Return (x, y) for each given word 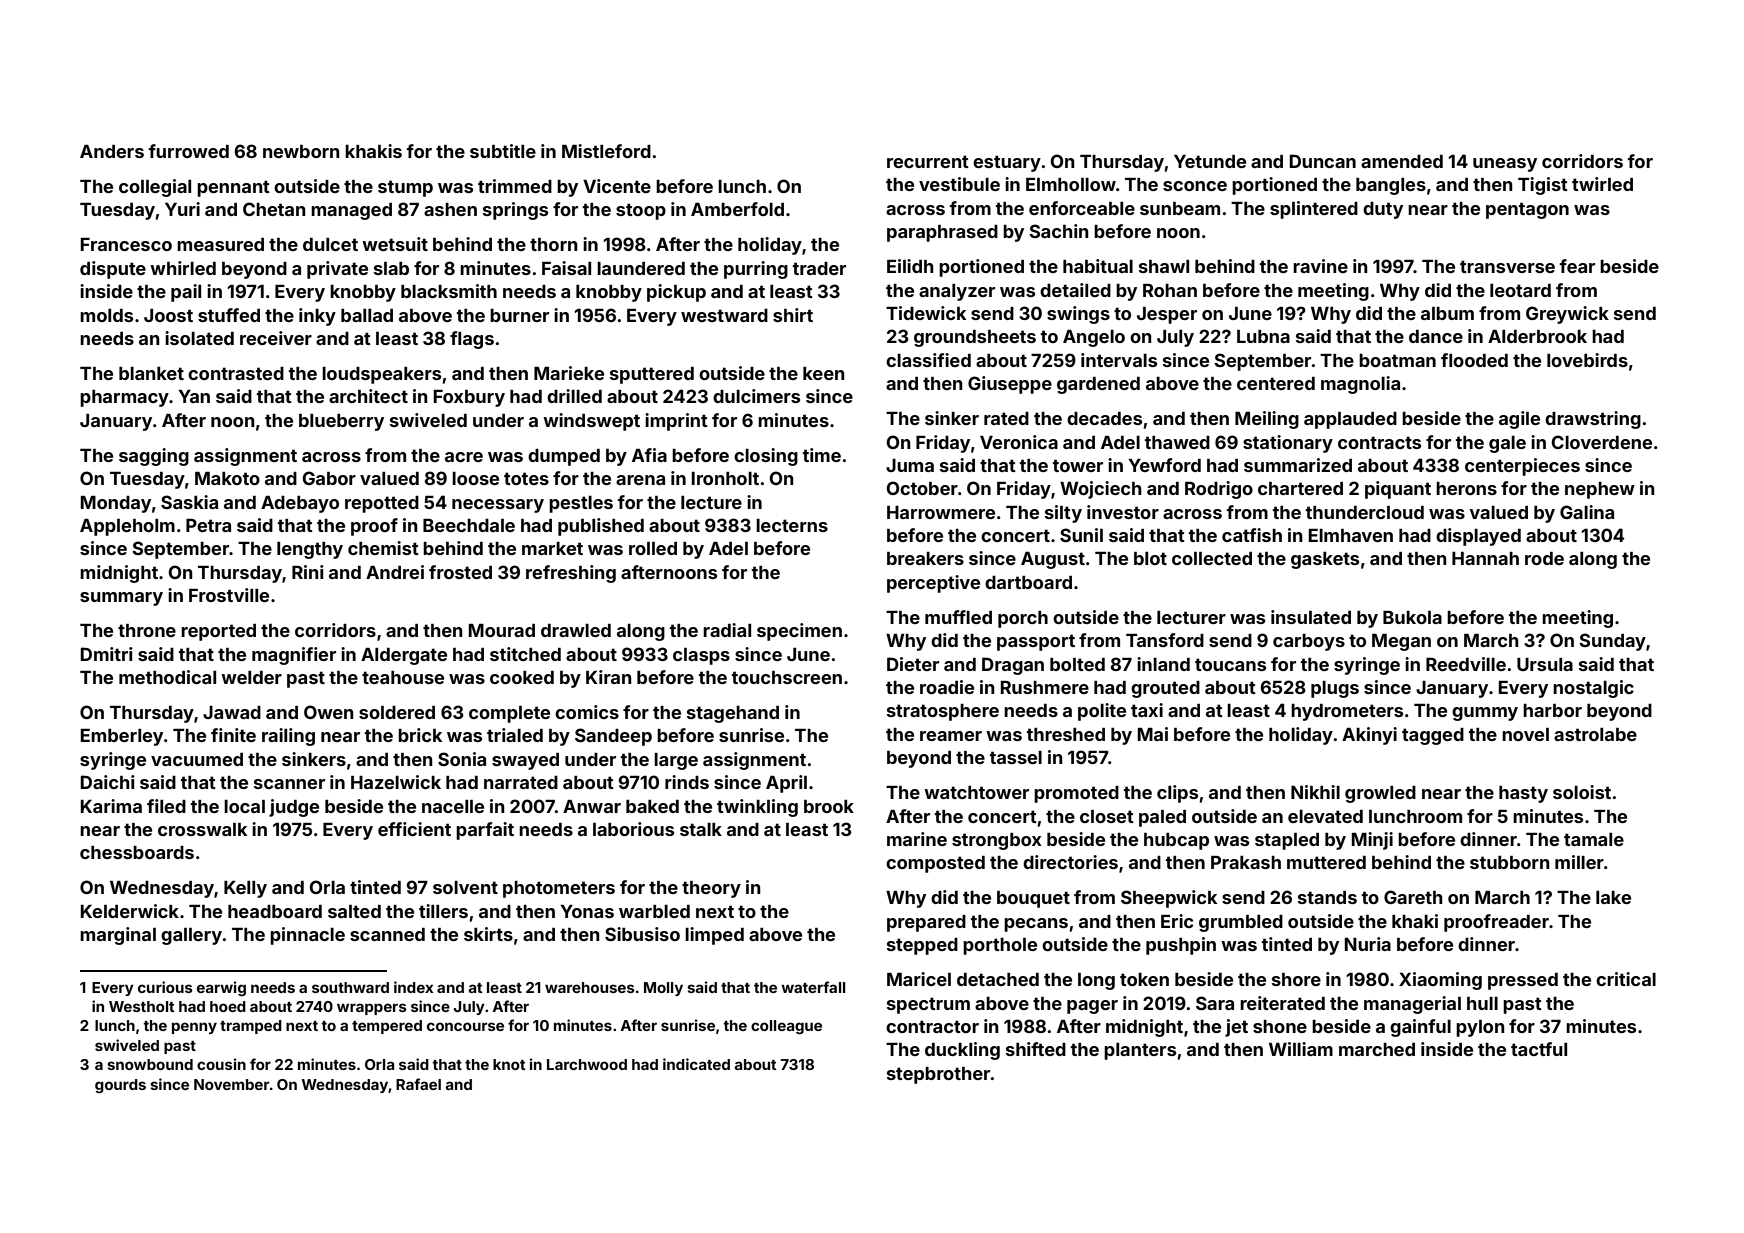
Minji (1372, 841)
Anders (112, 151)
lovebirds (1587, 360)
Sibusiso (642, 934)
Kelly (245, 889)
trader (819, 268)
